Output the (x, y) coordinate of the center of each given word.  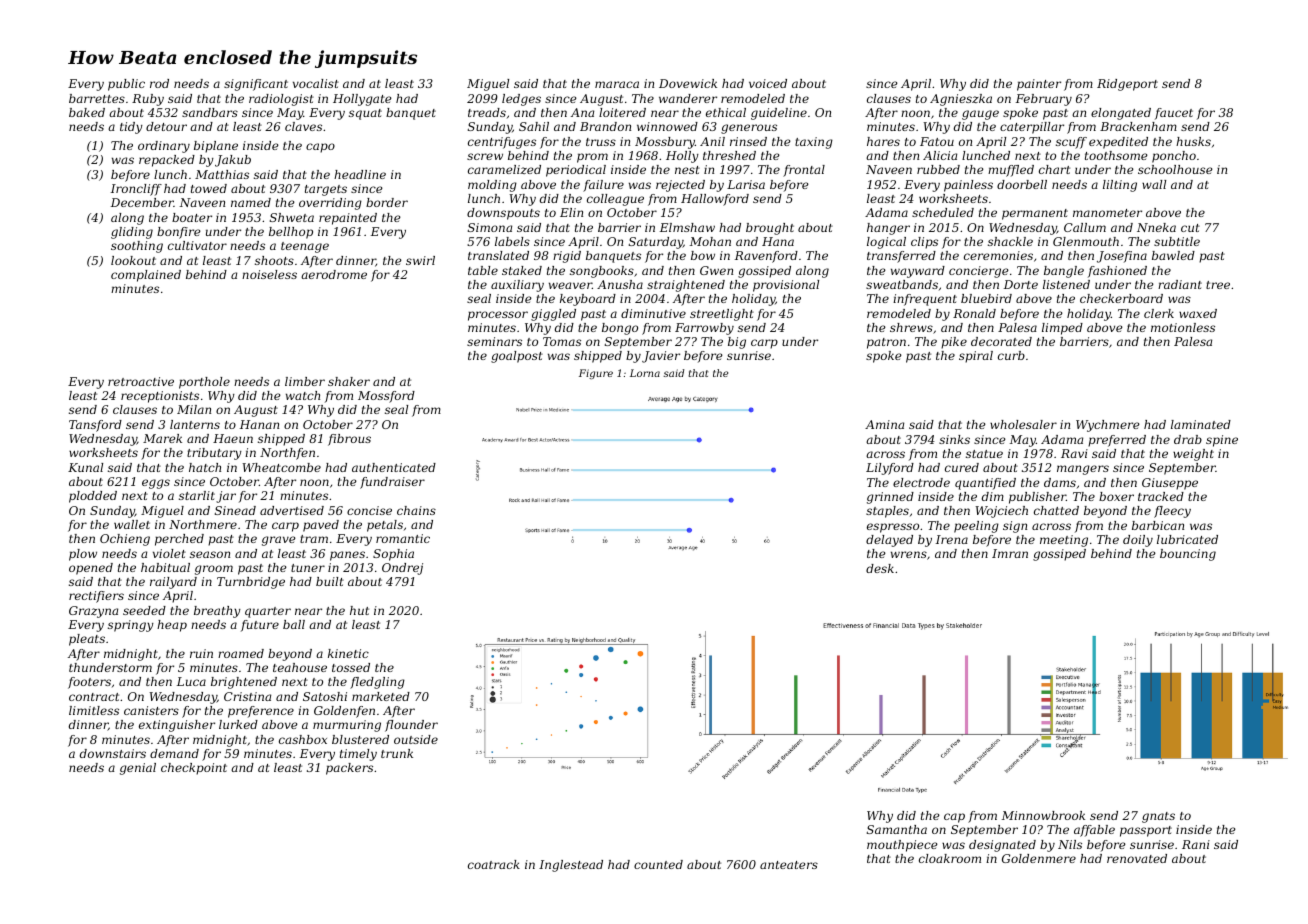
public (126, 85)
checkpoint (194, 769)
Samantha (897, 829)
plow (83, 555)
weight (1193, 455)
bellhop (291, 233)
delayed (889, 541)
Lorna (645, 373)
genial (138, 769)
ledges (521, 100)
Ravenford (766, 257)
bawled (1173, 255)
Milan (194, 409)
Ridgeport (1127, 85)
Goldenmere (1039, 858)
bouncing (1188, 555)
